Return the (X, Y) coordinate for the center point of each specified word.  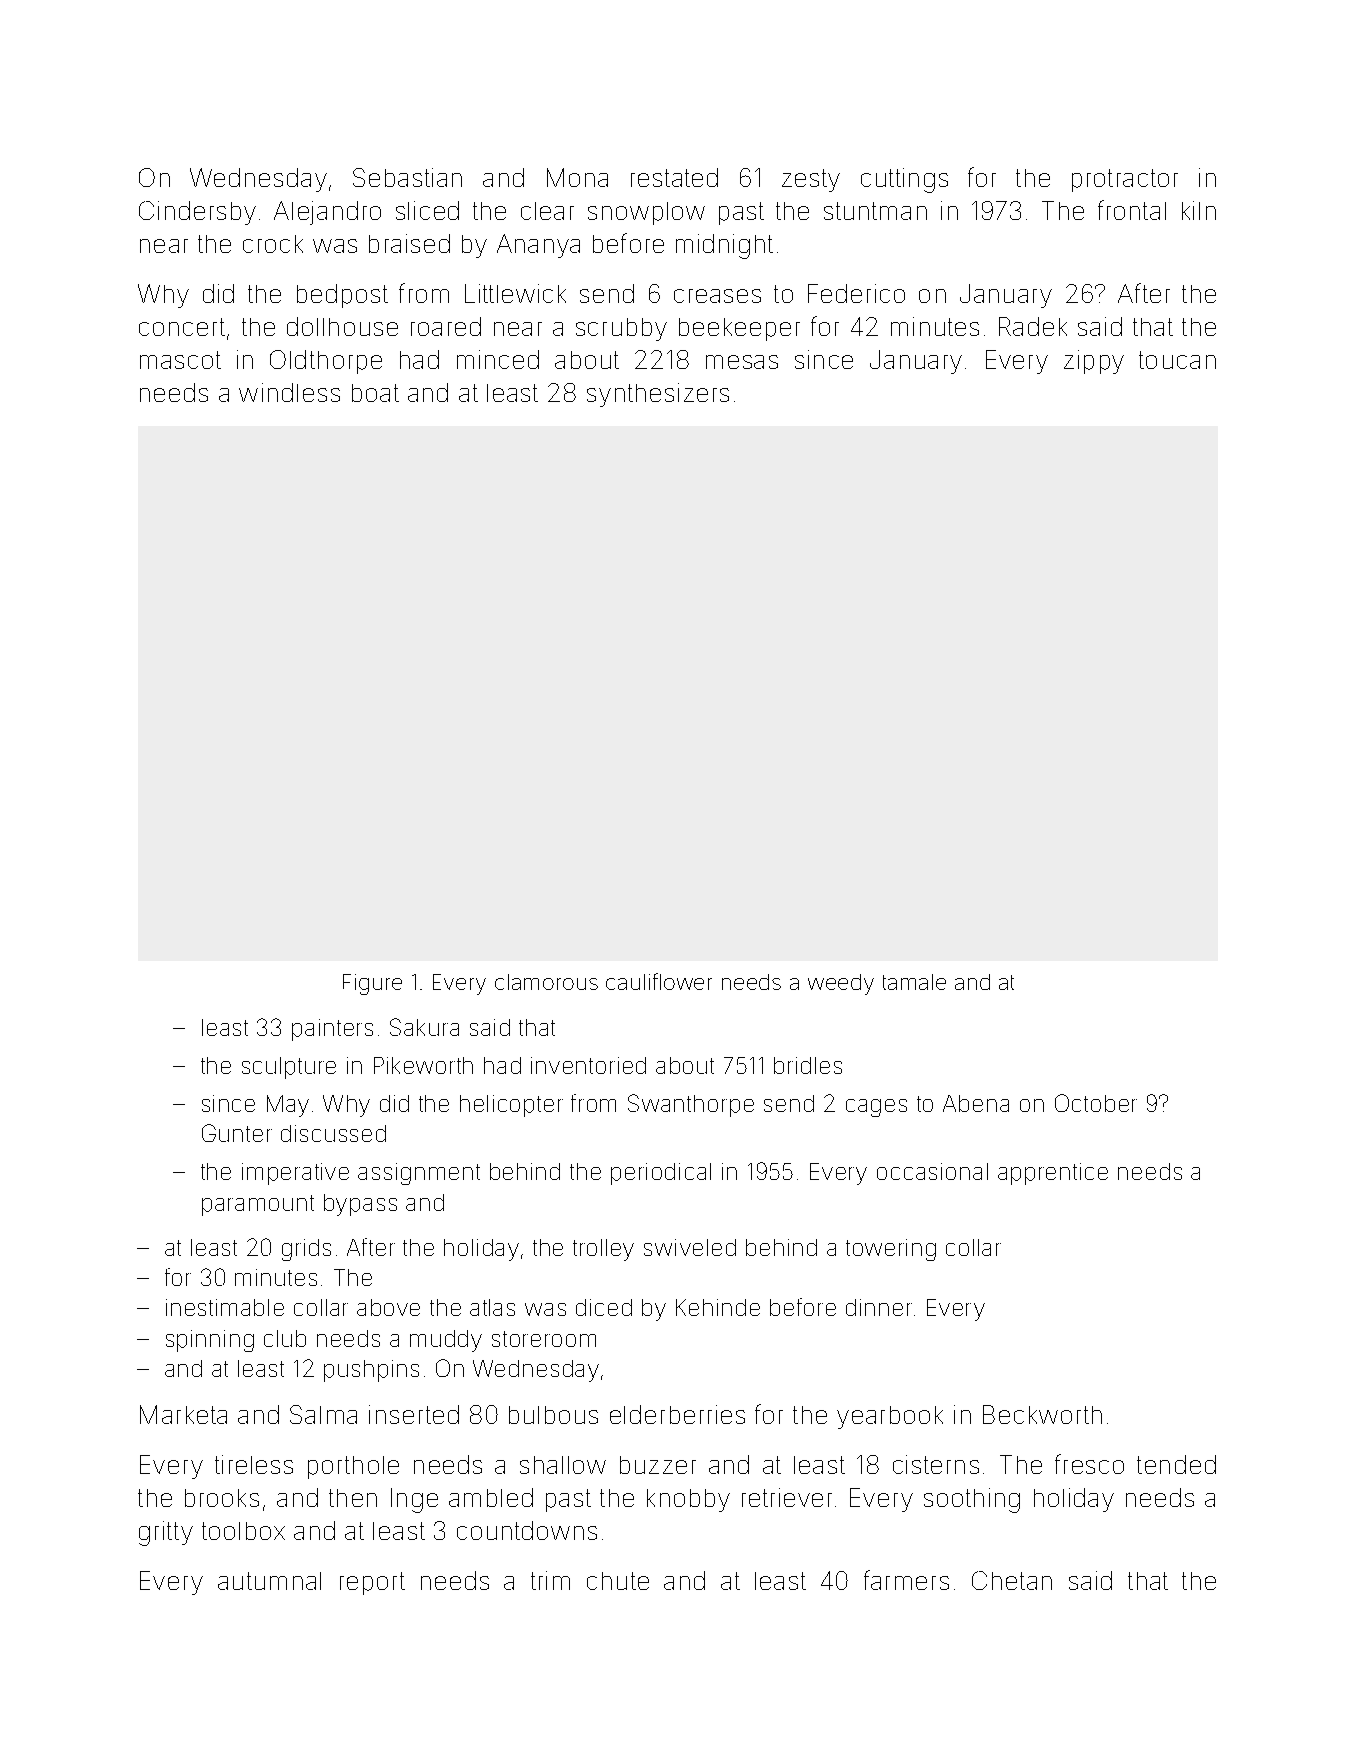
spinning (210, 1341)
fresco (1089, 1464)
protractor (1125, 180)
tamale (914, 982)
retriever (787, 1497)
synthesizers (658, 395)
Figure (372, 984)
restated (674, 177)
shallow (563, 1465)
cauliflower (659, 981)
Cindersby (197, 213)
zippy (1094, 362)
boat (375, 393)
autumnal (269, 1581)
